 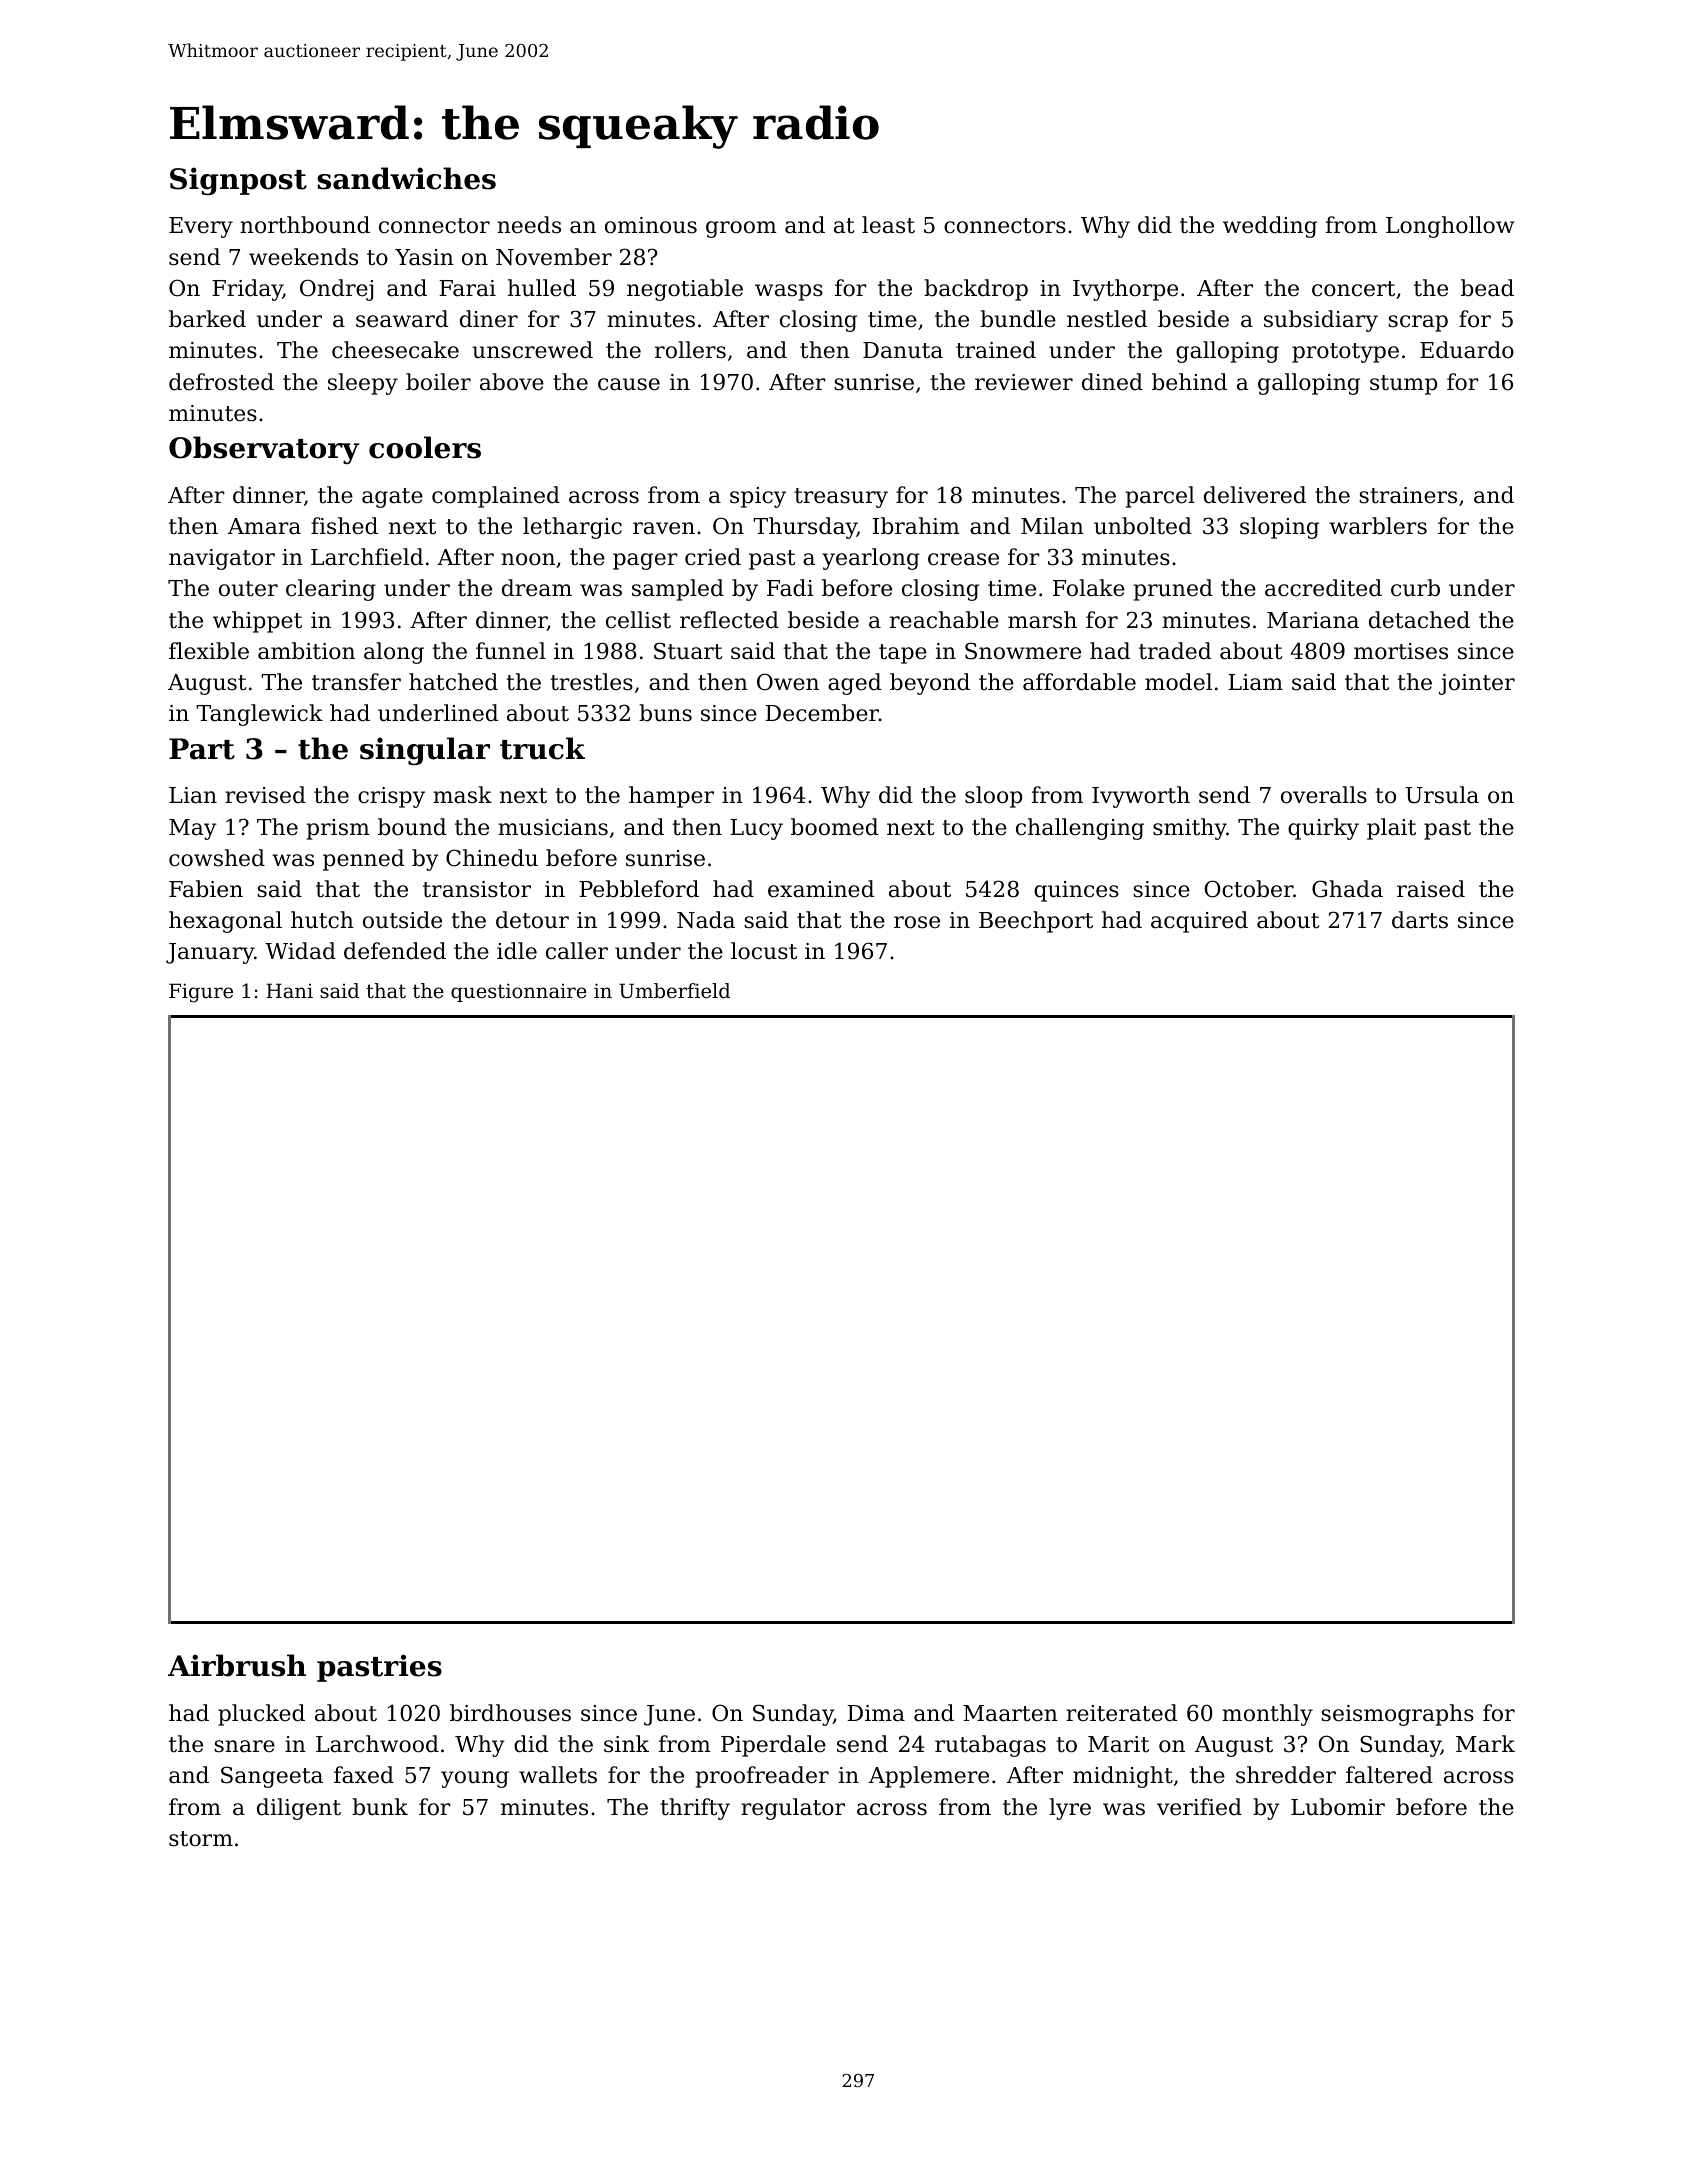 What do you see at coordinates (475, 1779) in the screenshot?
I see `young` at bounding box center [475, 1779].
